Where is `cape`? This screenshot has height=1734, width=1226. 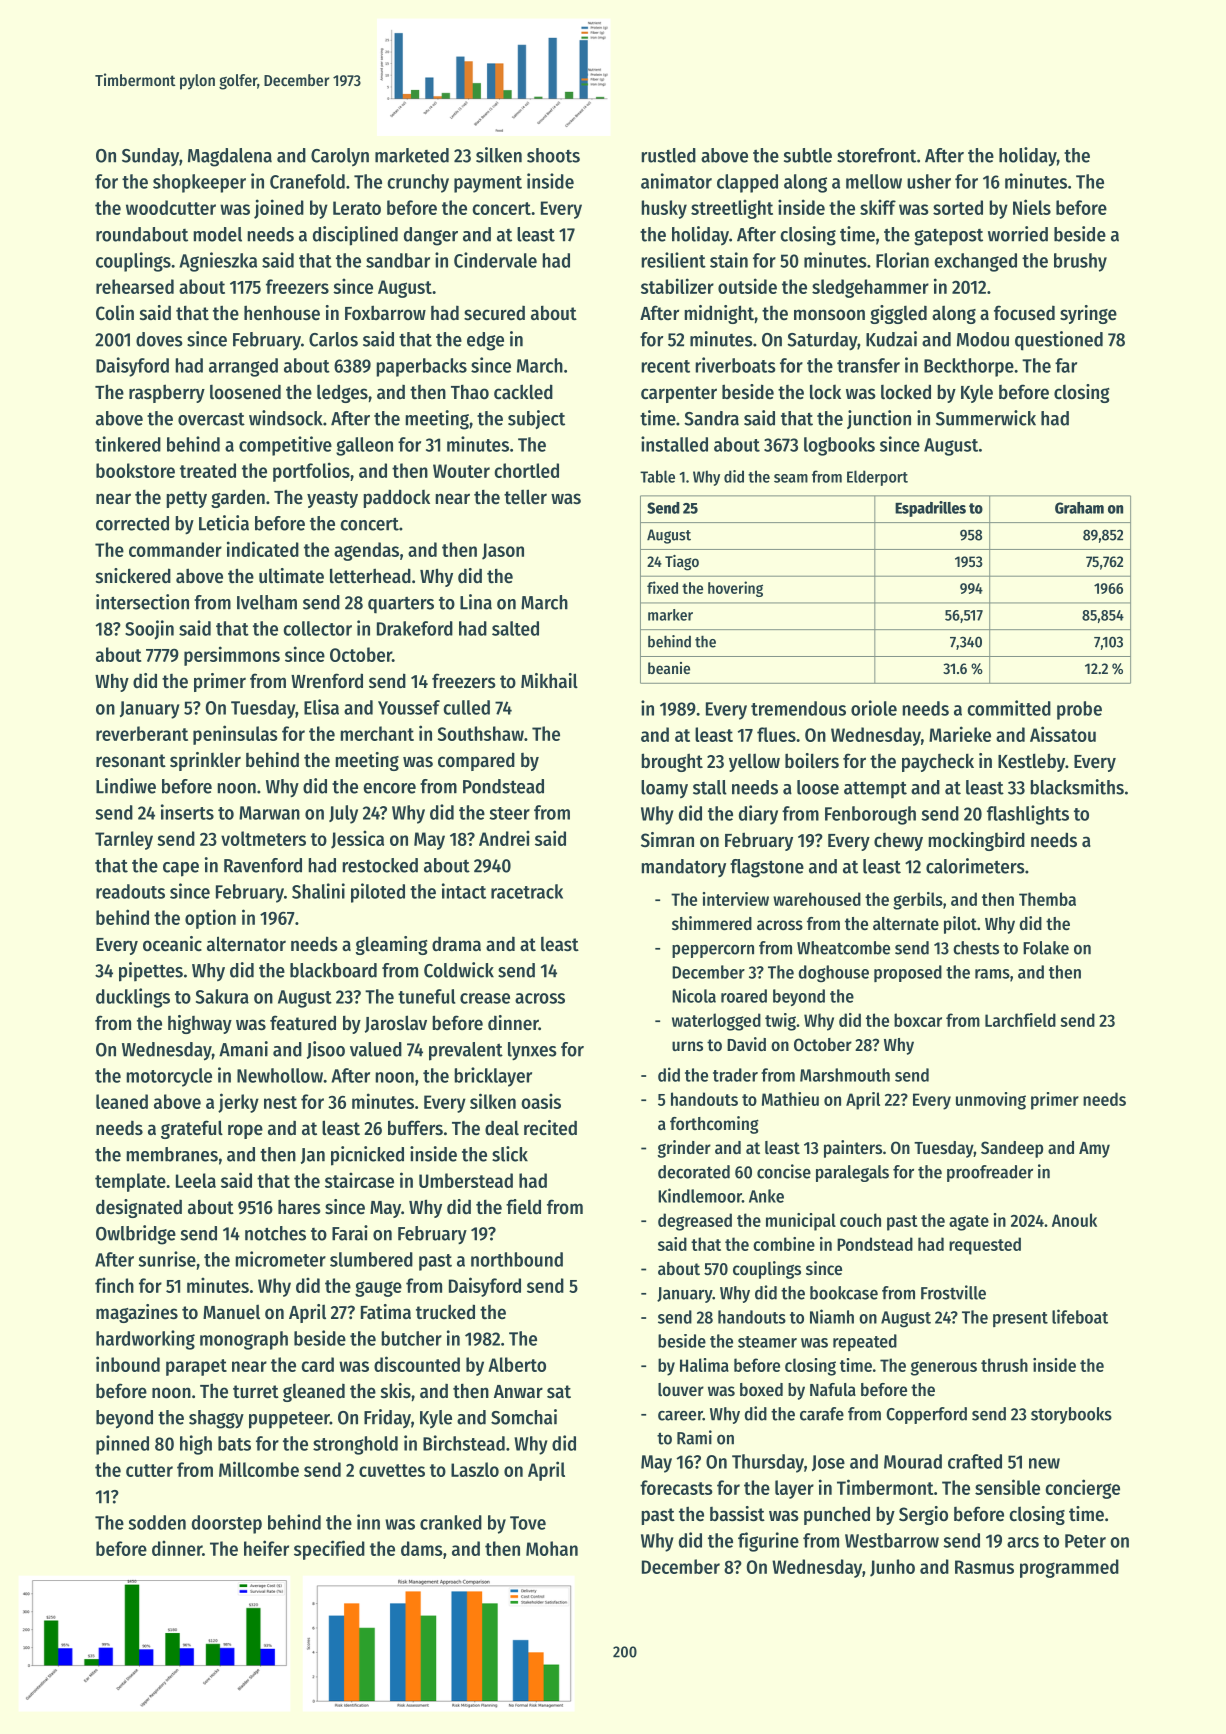
cape is located at coordinates (181, 869).
